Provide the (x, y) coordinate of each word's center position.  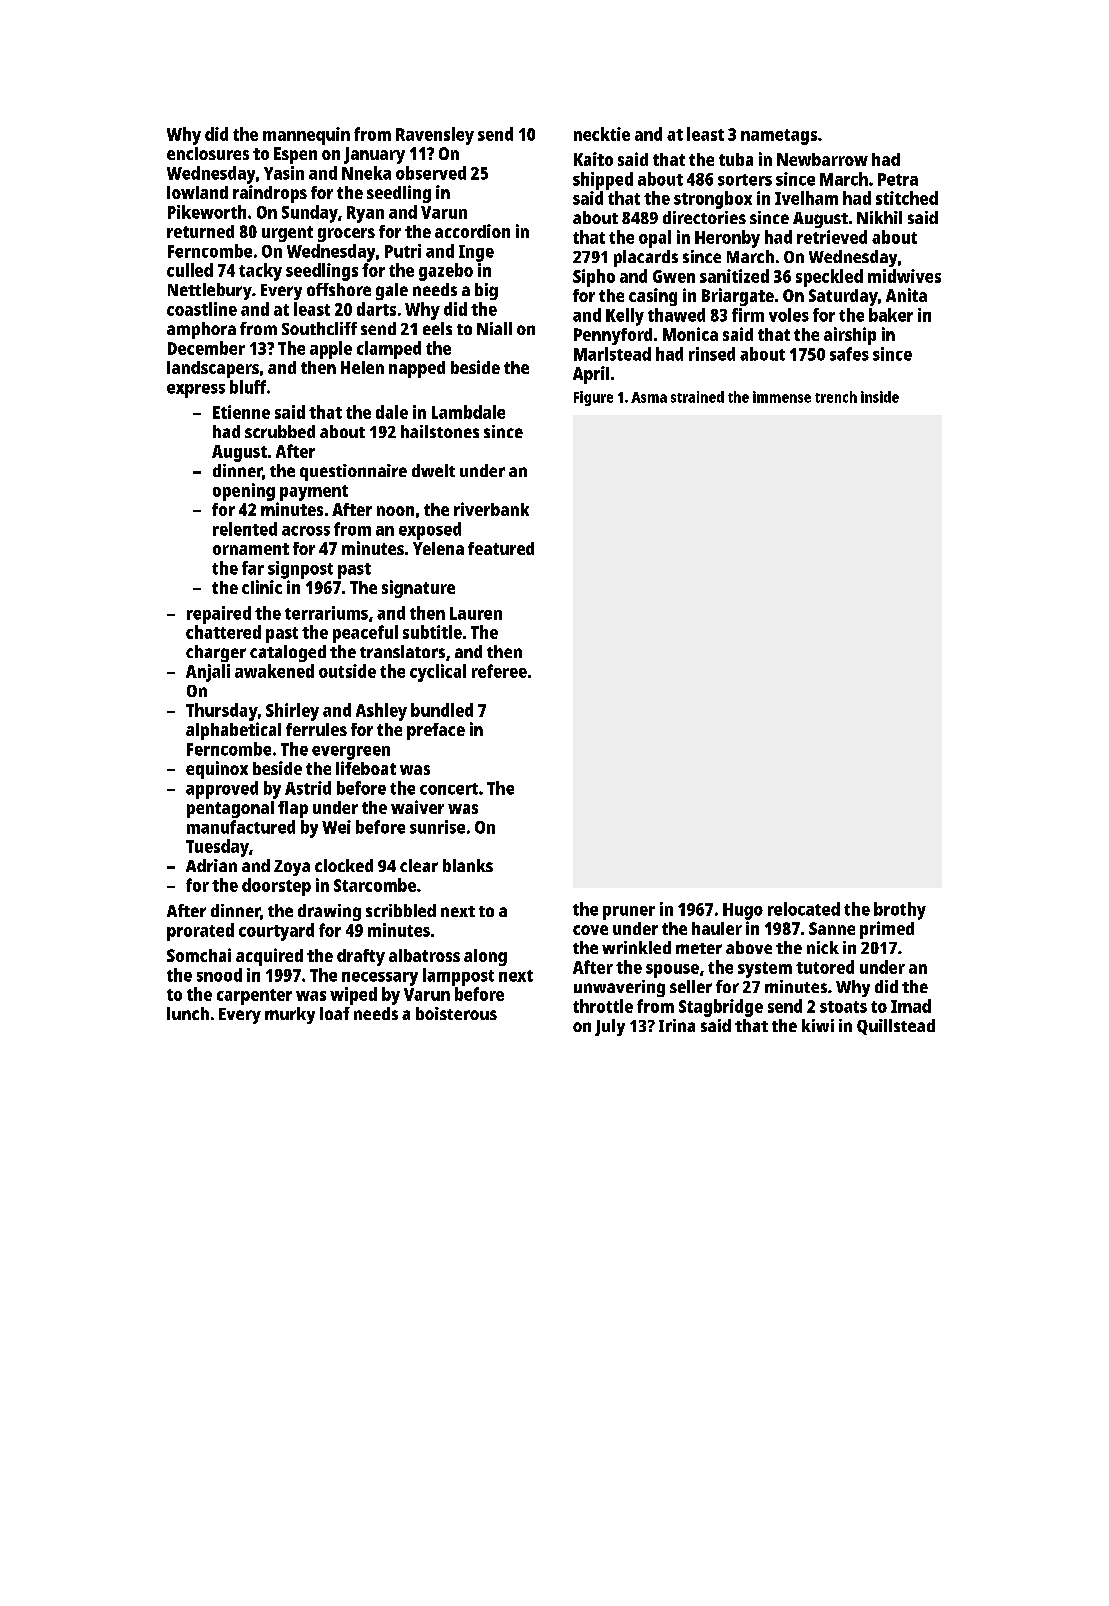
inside (880, 397)
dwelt (433, 470)
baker (891, 315)
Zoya (292, 868)
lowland (197, 192)
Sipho (594, 278)
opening (244, 492)
